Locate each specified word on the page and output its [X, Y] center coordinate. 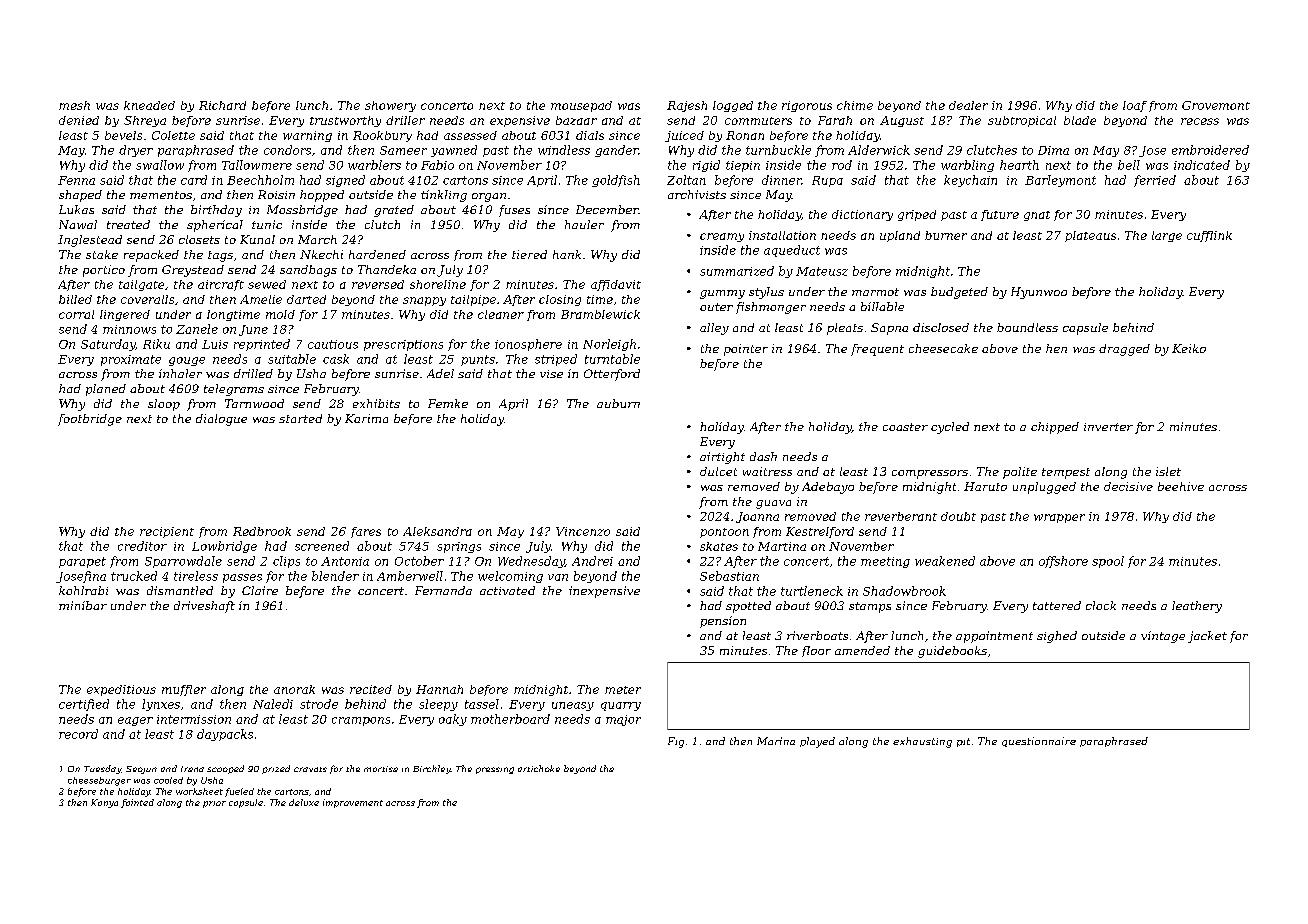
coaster [905, 427]
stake [102, 254]
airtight [722, 458]
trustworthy [345, 121]
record [78, 734]
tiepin [743, 166]
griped [917, 215]
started [300, 418]
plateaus [1090, 236]
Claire [260, 590]
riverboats [817, 635]
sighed [1057, 637]
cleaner [501, 314]
